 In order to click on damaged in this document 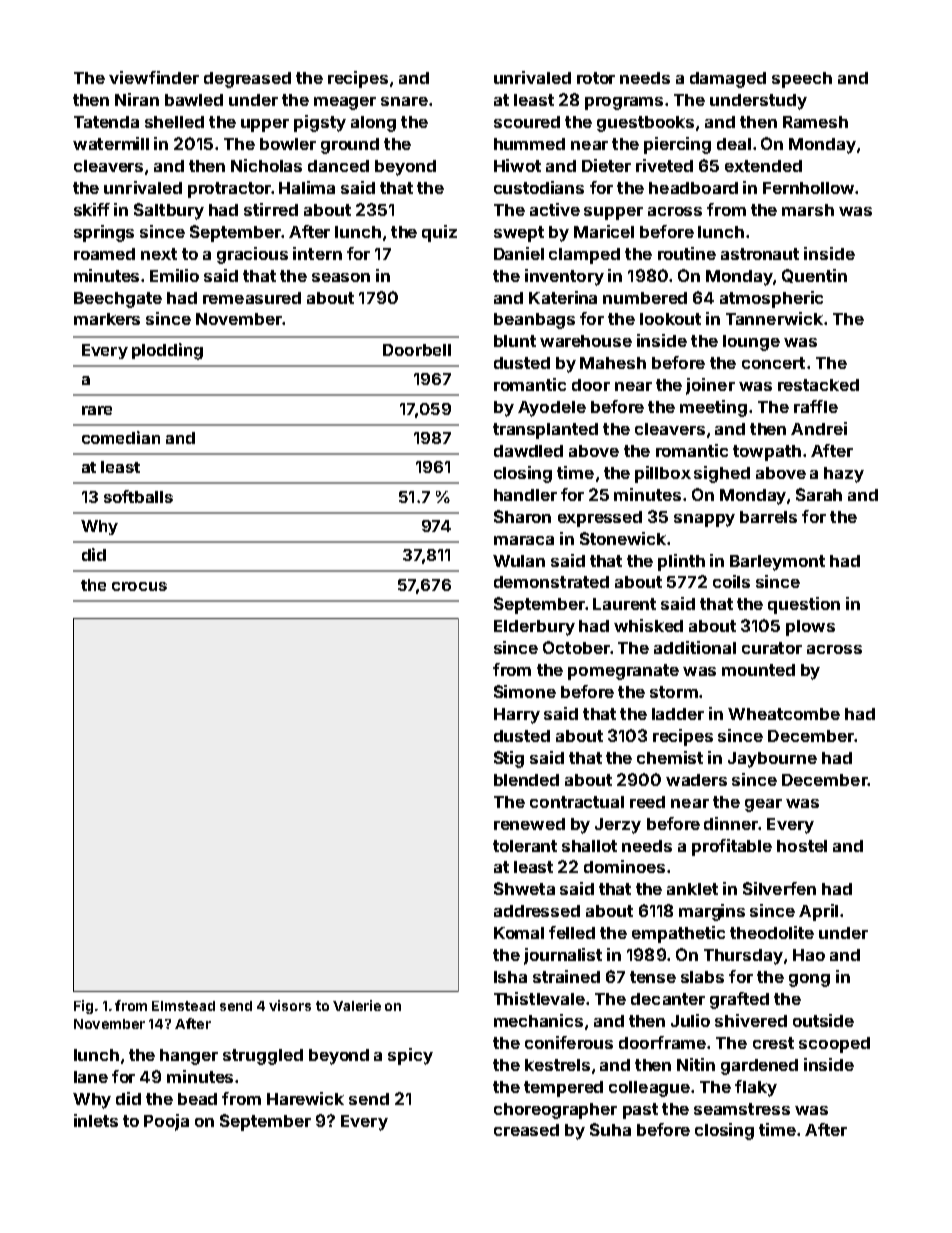, I will do `click(728, 80)`.
